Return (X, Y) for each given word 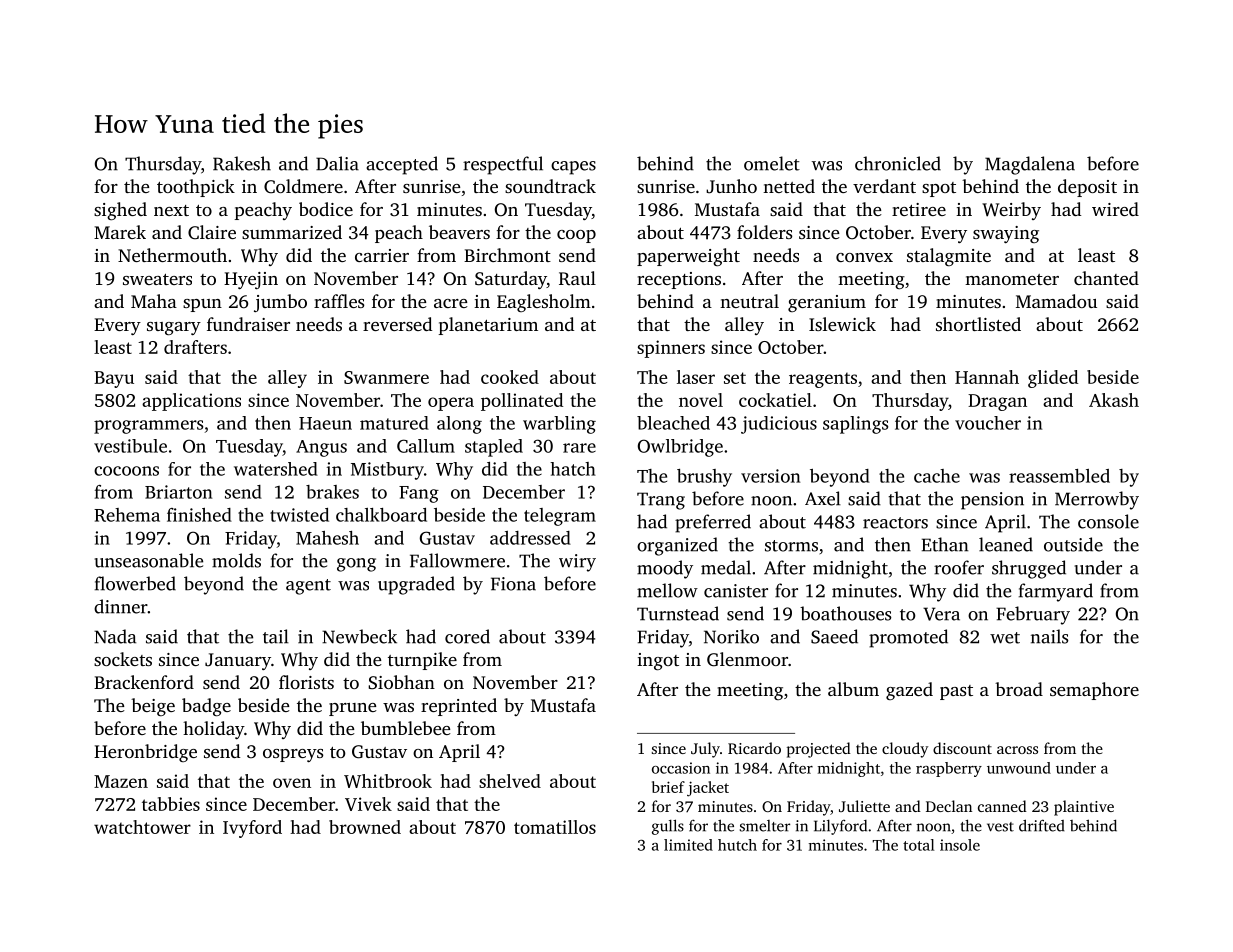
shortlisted (978, 324)
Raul (577, 278)
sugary (174, 329)
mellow (667, 590)
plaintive (1084, 808)
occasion (681, 768)
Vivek (368, 804)
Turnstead (678, 613)
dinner (121, 606)
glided (1053, 379)
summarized (292, 232)
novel (701, 400)
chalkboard (381, 515)
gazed (909, 691)
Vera (941, 614)
